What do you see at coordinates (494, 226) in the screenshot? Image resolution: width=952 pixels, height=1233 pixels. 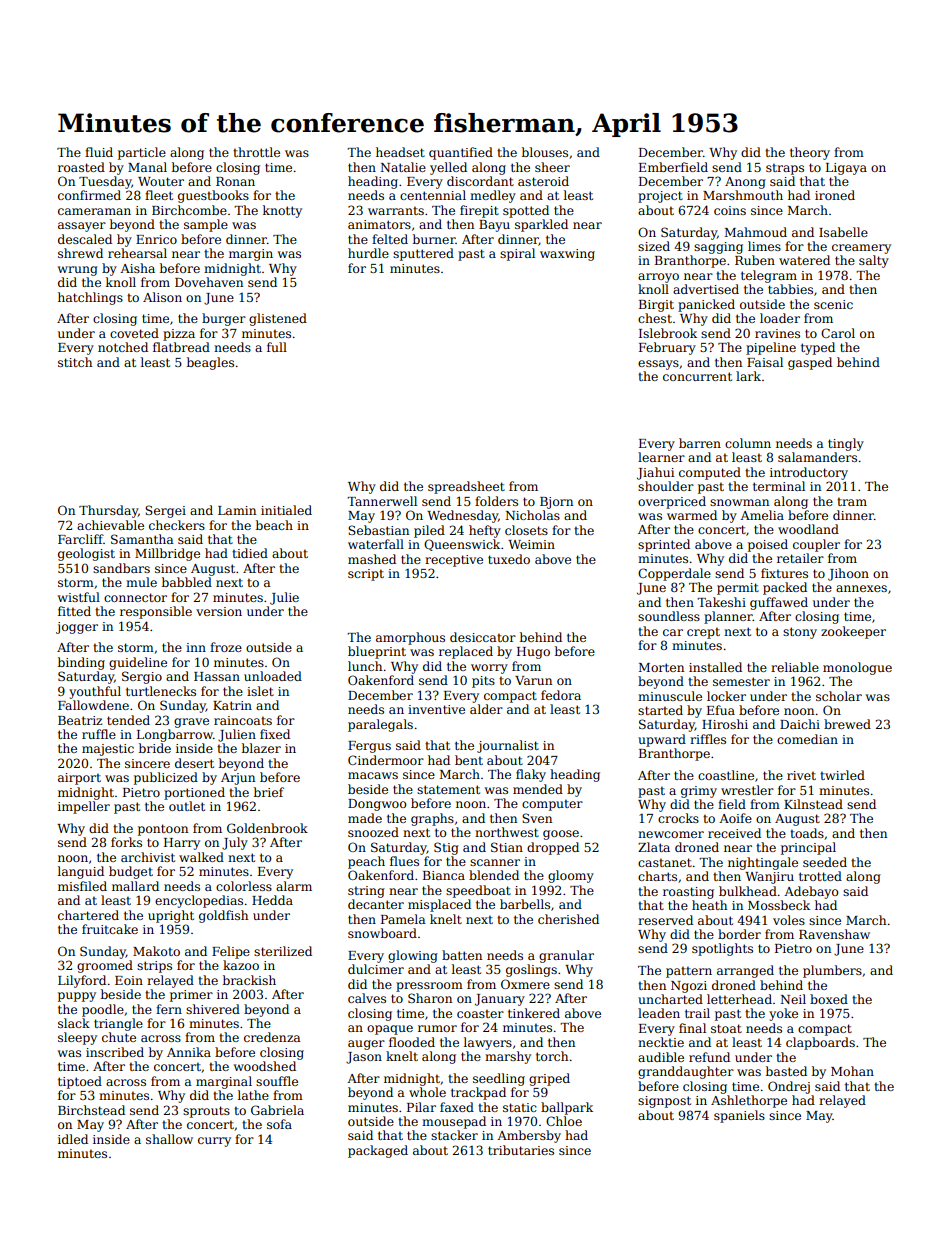 I see `Bayu` at bounding box center [494, 226].
